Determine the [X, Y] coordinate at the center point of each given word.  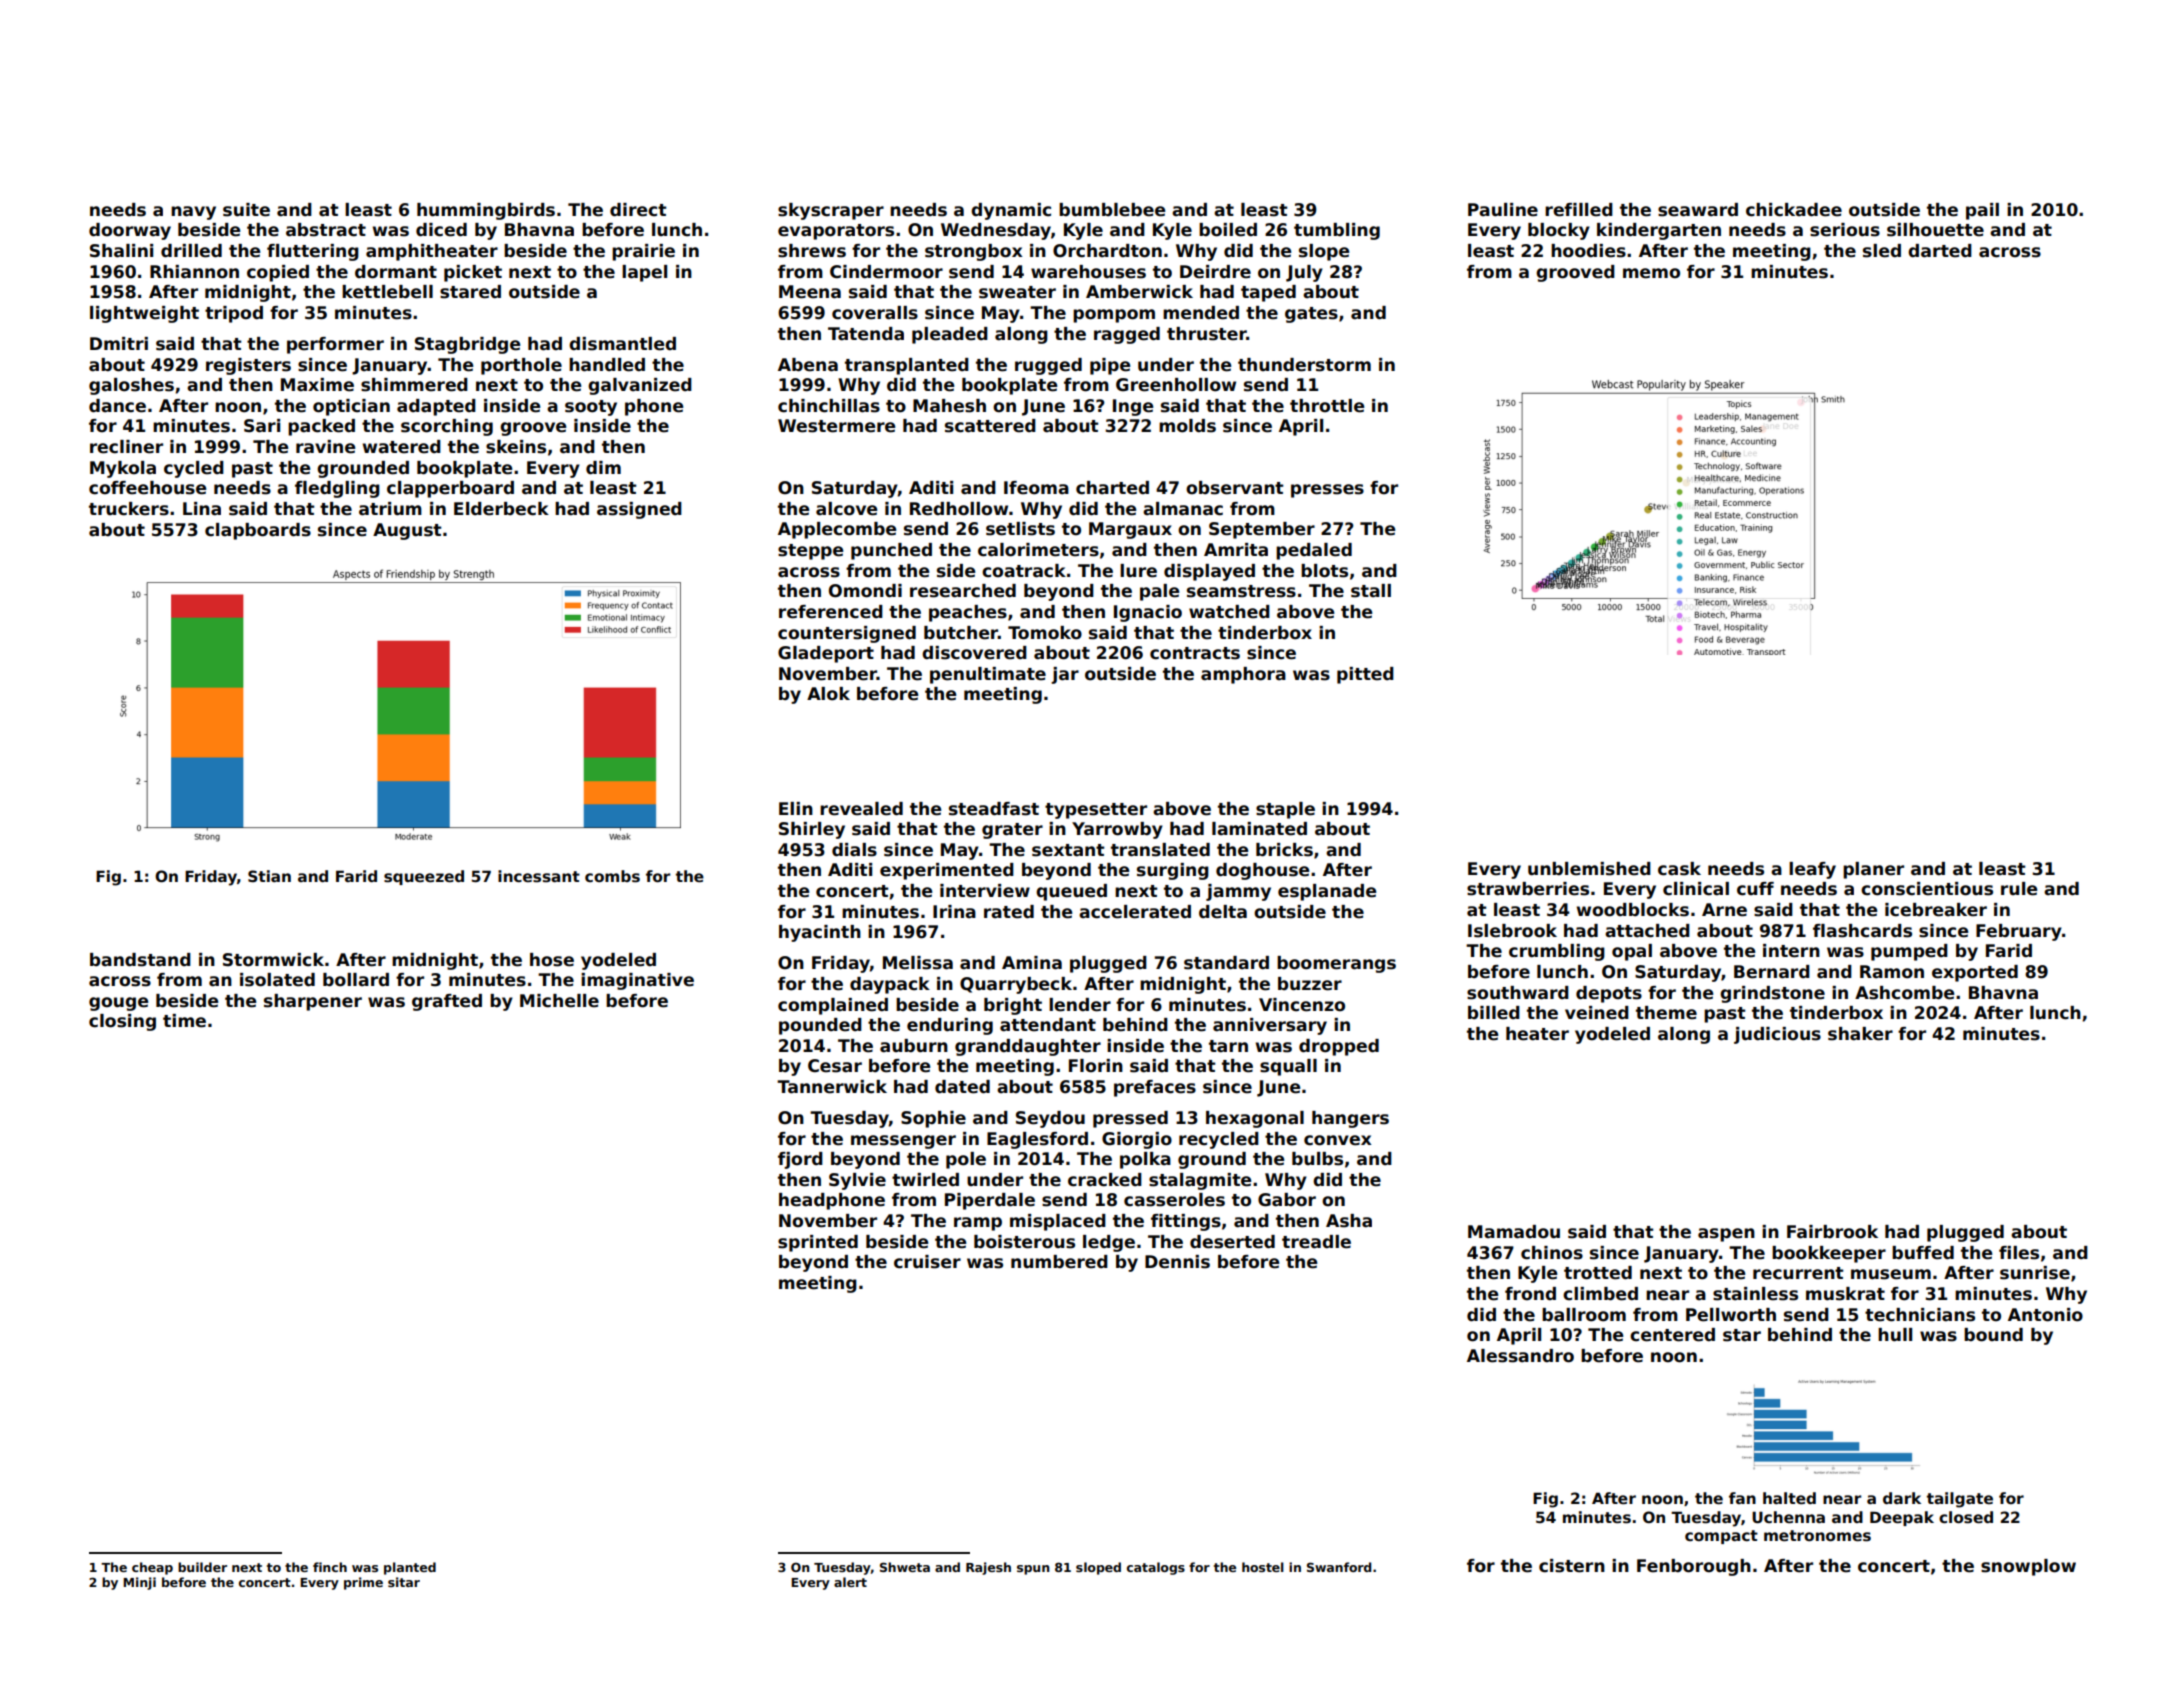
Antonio [2045, 1315]
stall [1371, 591]
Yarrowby [1117, 830]
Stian [269, 876]
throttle [1327, 406]
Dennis [1177, 1262]
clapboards [258, 531]
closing [122, 1022]
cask [1679, 869]
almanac [1183, 509]
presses [1327, 491]
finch [330, 1567]
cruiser [927, 1262]
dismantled [622, 344]
